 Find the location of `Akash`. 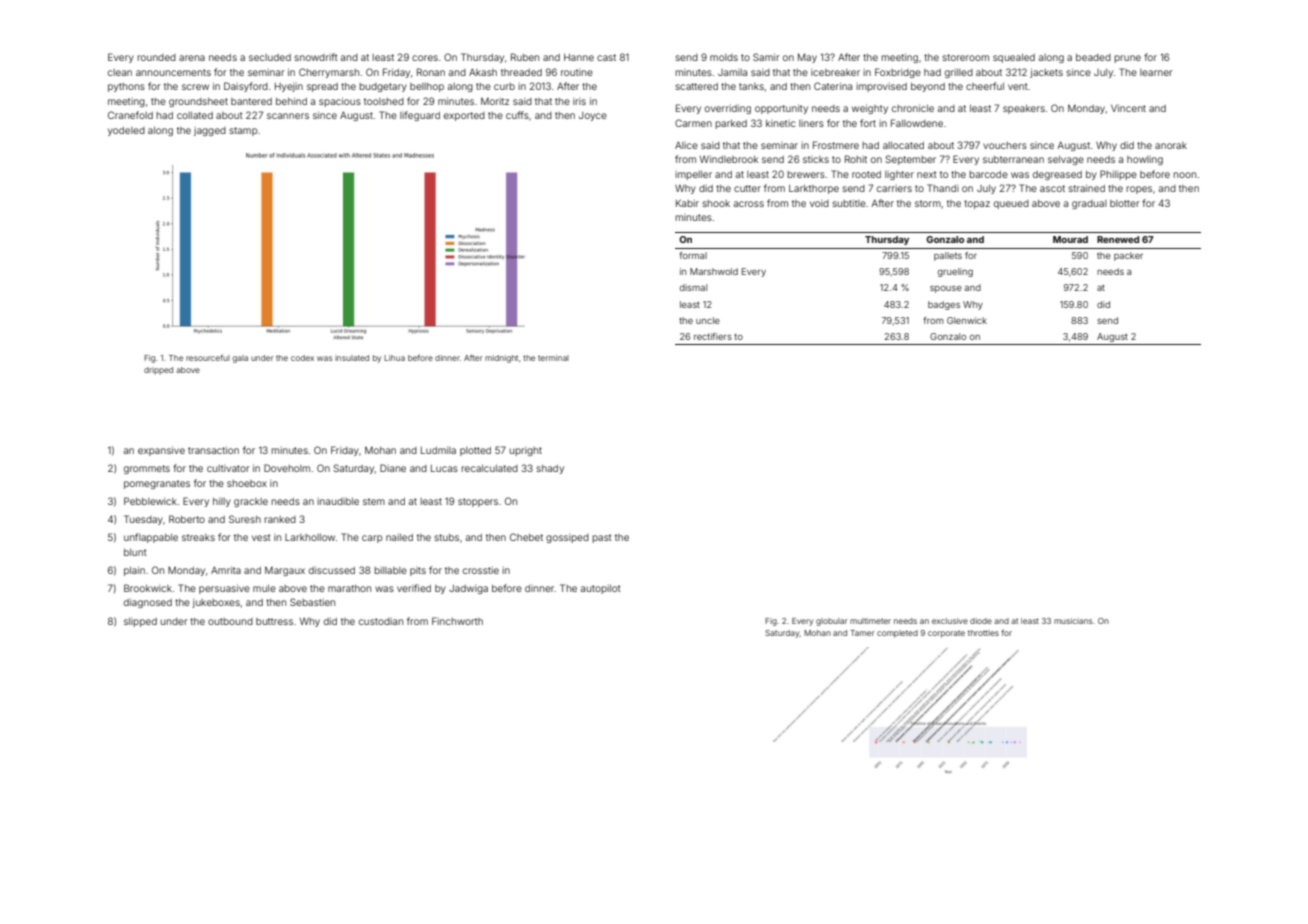

Akash is located at coordinates (483, 72).
